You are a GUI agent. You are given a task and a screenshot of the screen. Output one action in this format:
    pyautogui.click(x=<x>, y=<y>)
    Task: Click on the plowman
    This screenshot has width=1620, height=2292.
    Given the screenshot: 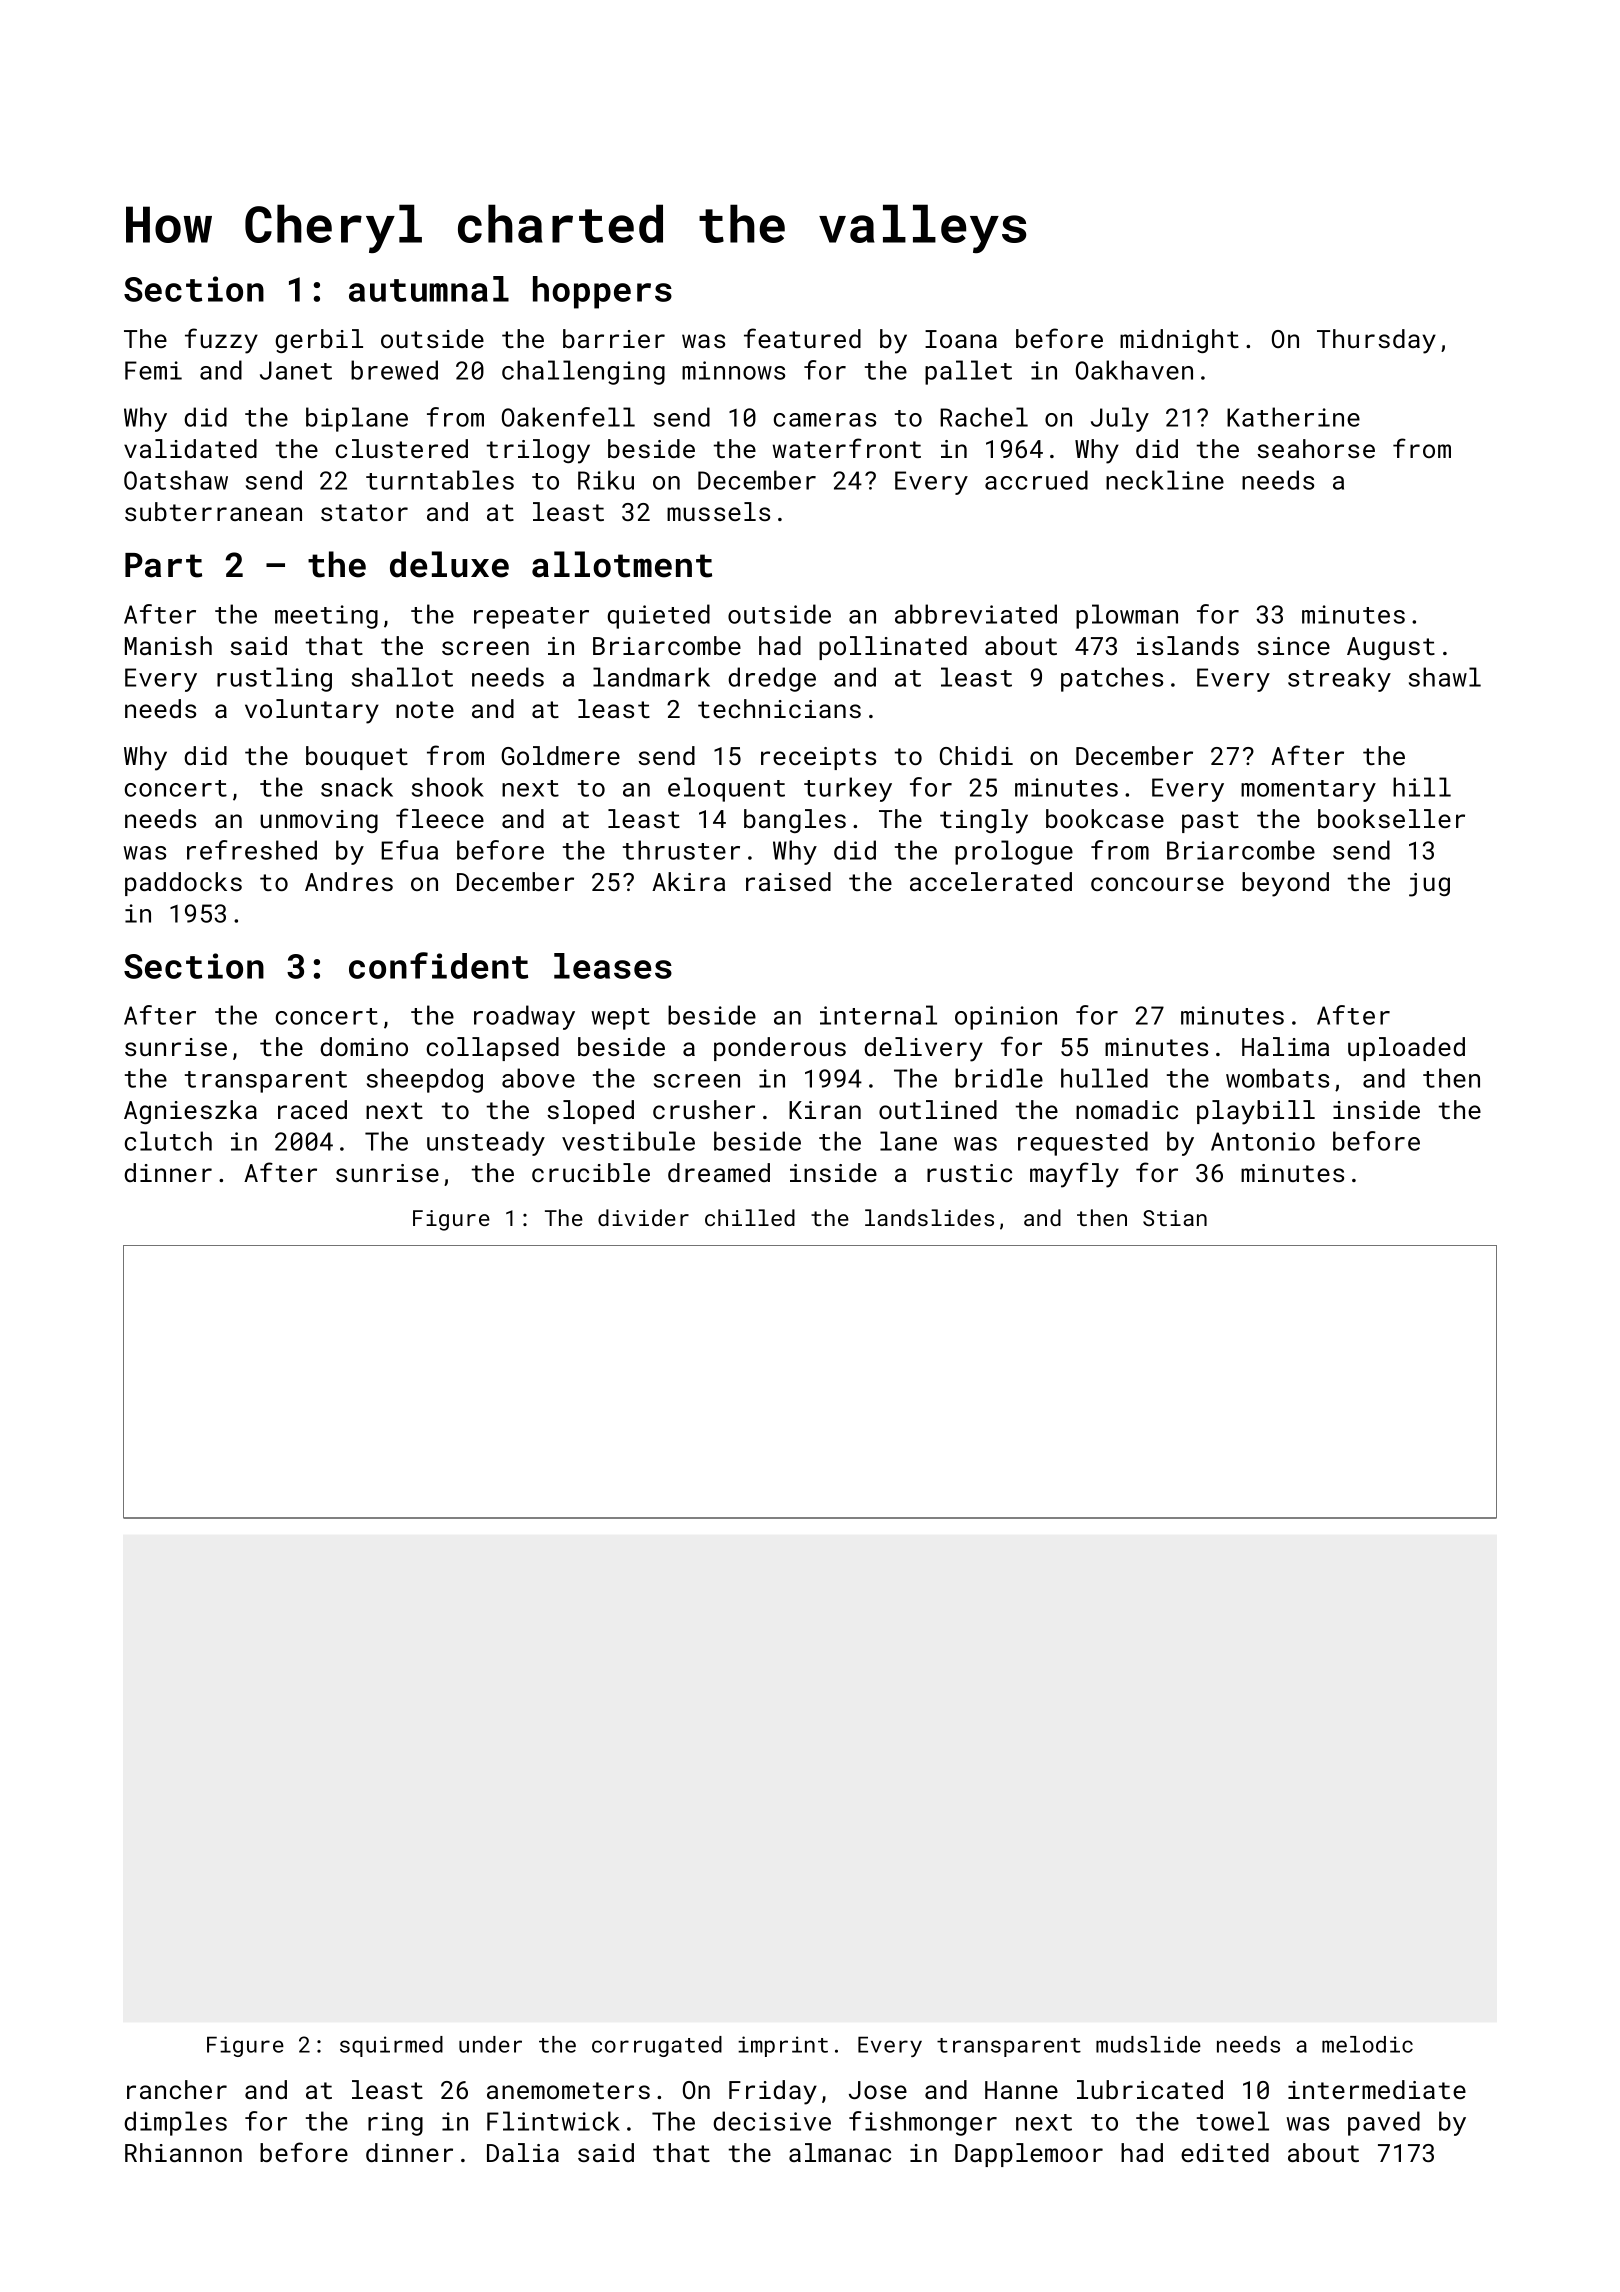 What is the action you would take?
    pyautogui.click(x=1127, y=616)
